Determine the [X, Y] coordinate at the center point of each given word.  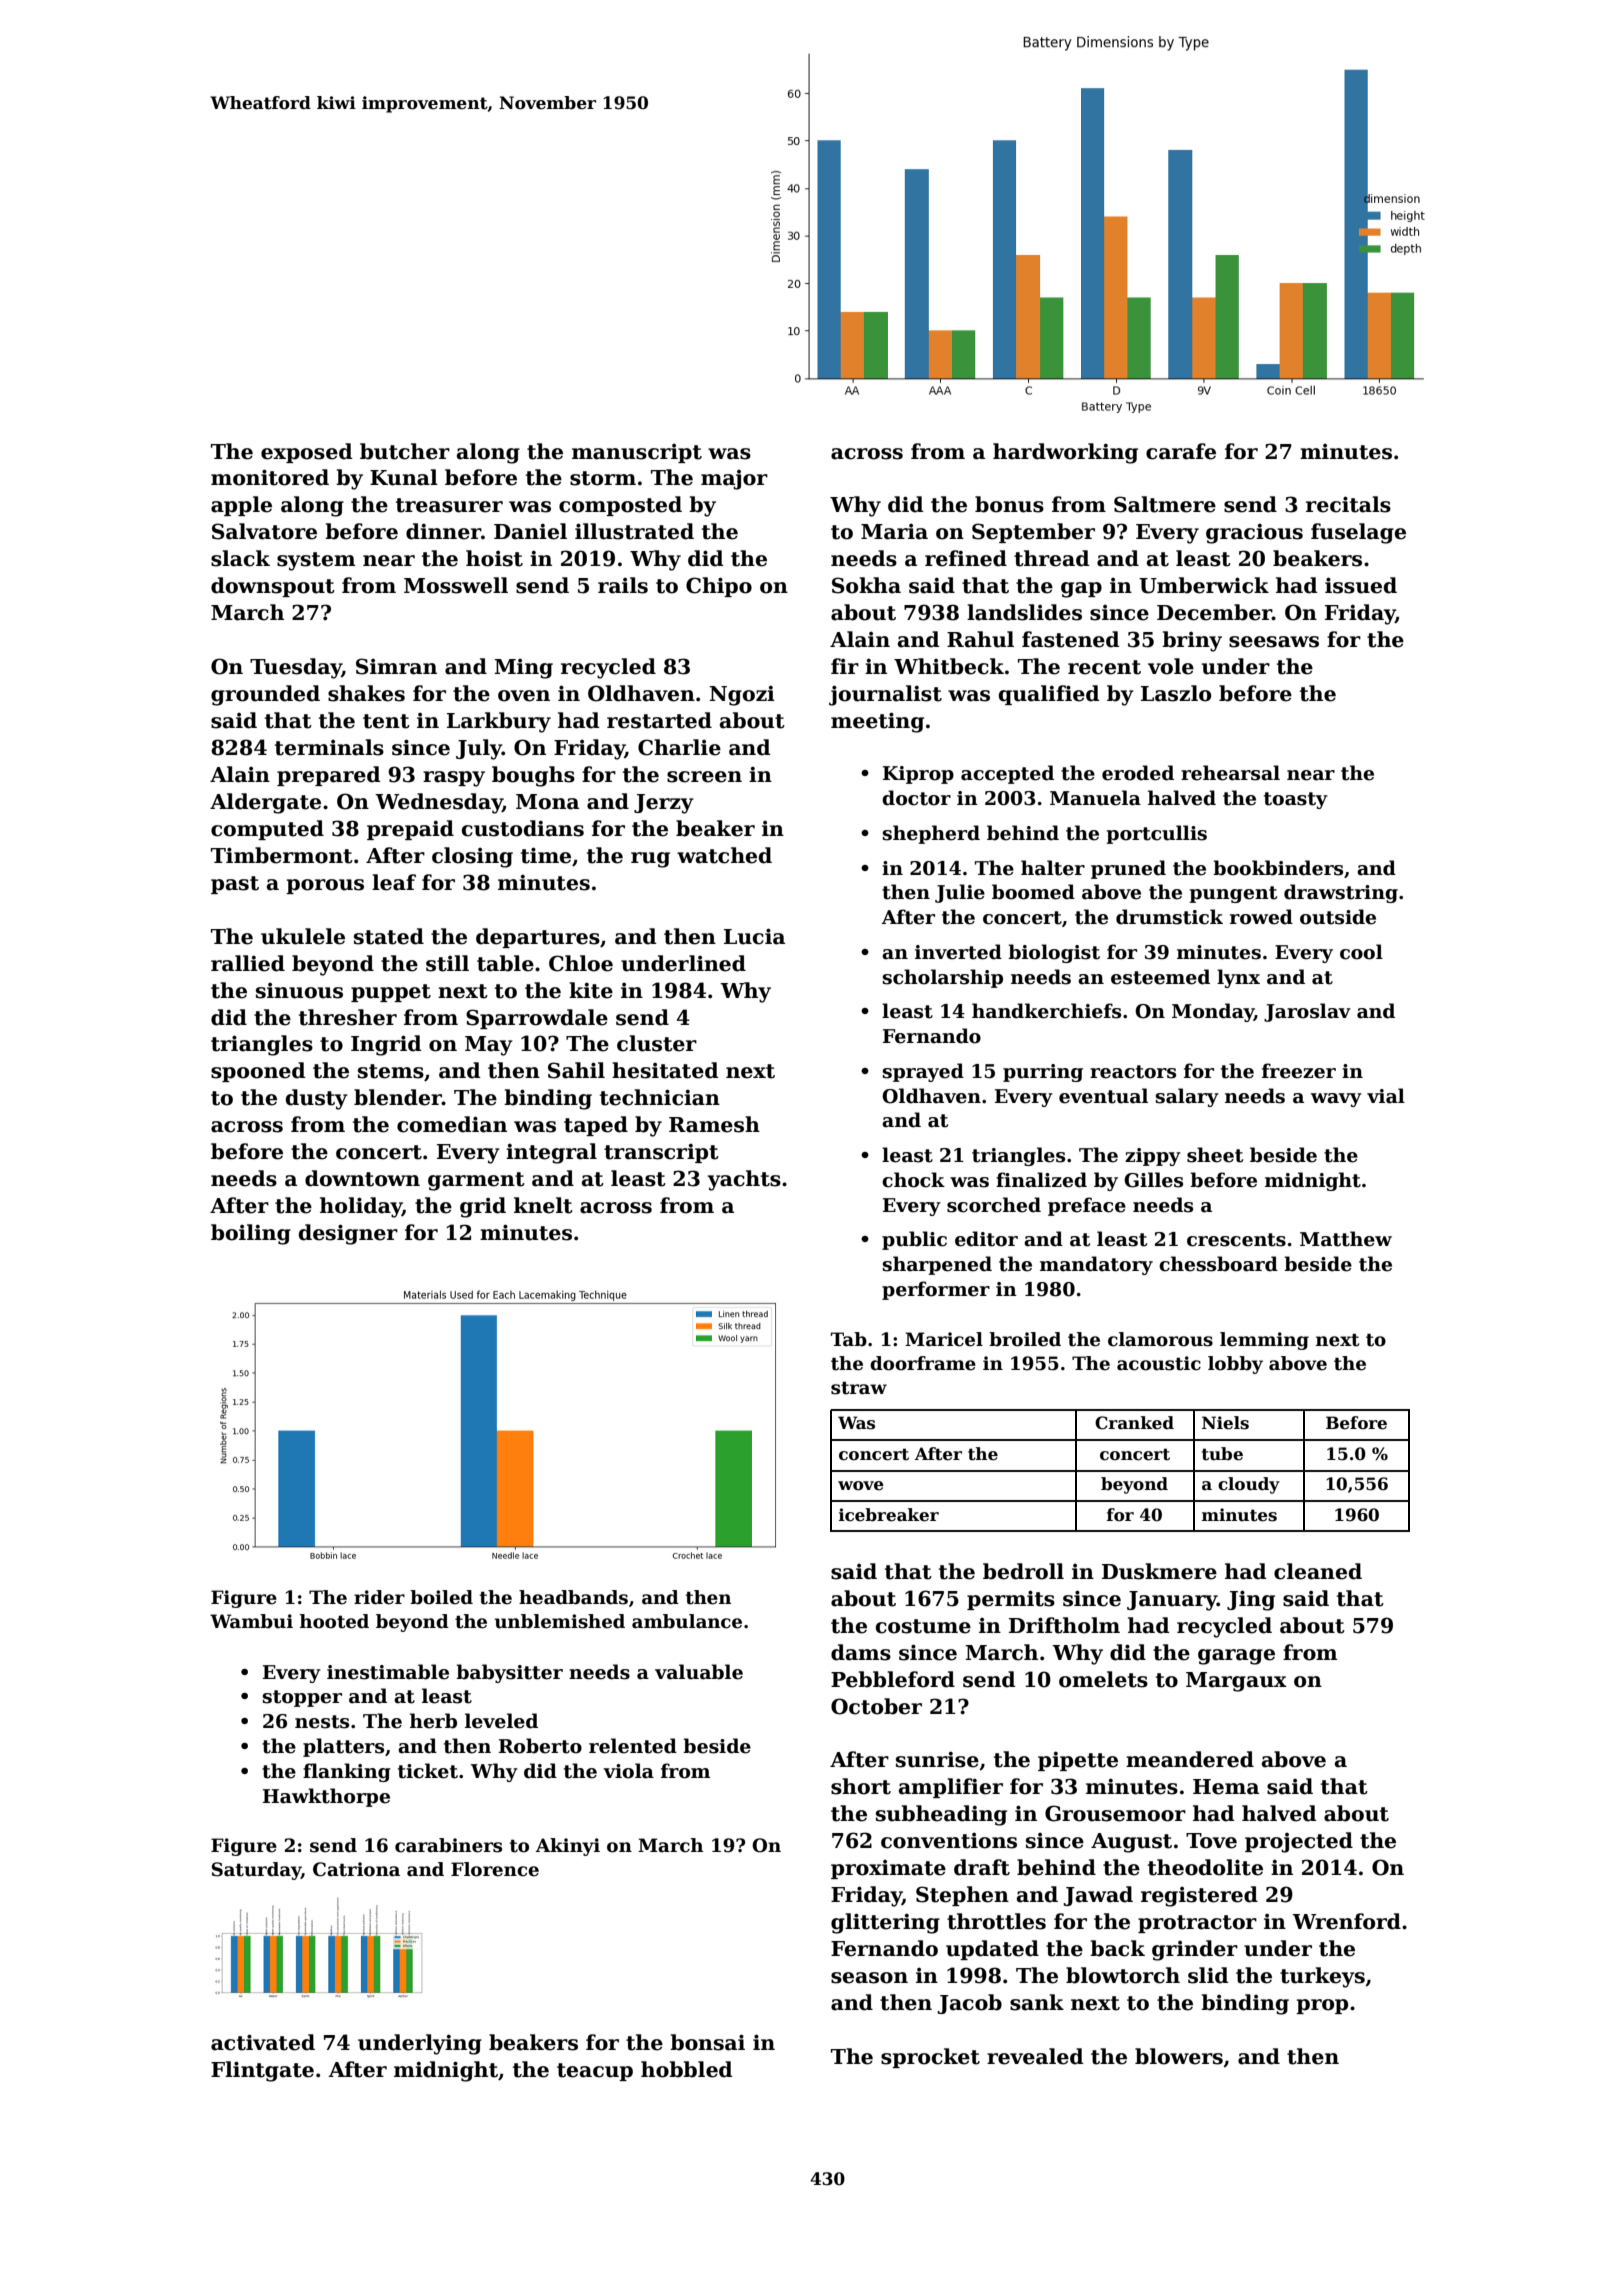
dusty [317, 1099]
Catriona [356, 1869]
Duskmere [1159, 1571]
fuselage [1358, 533]
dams [861, 1652]
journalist [885, 695]
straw [859, 1388]
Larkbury [499, 722]
